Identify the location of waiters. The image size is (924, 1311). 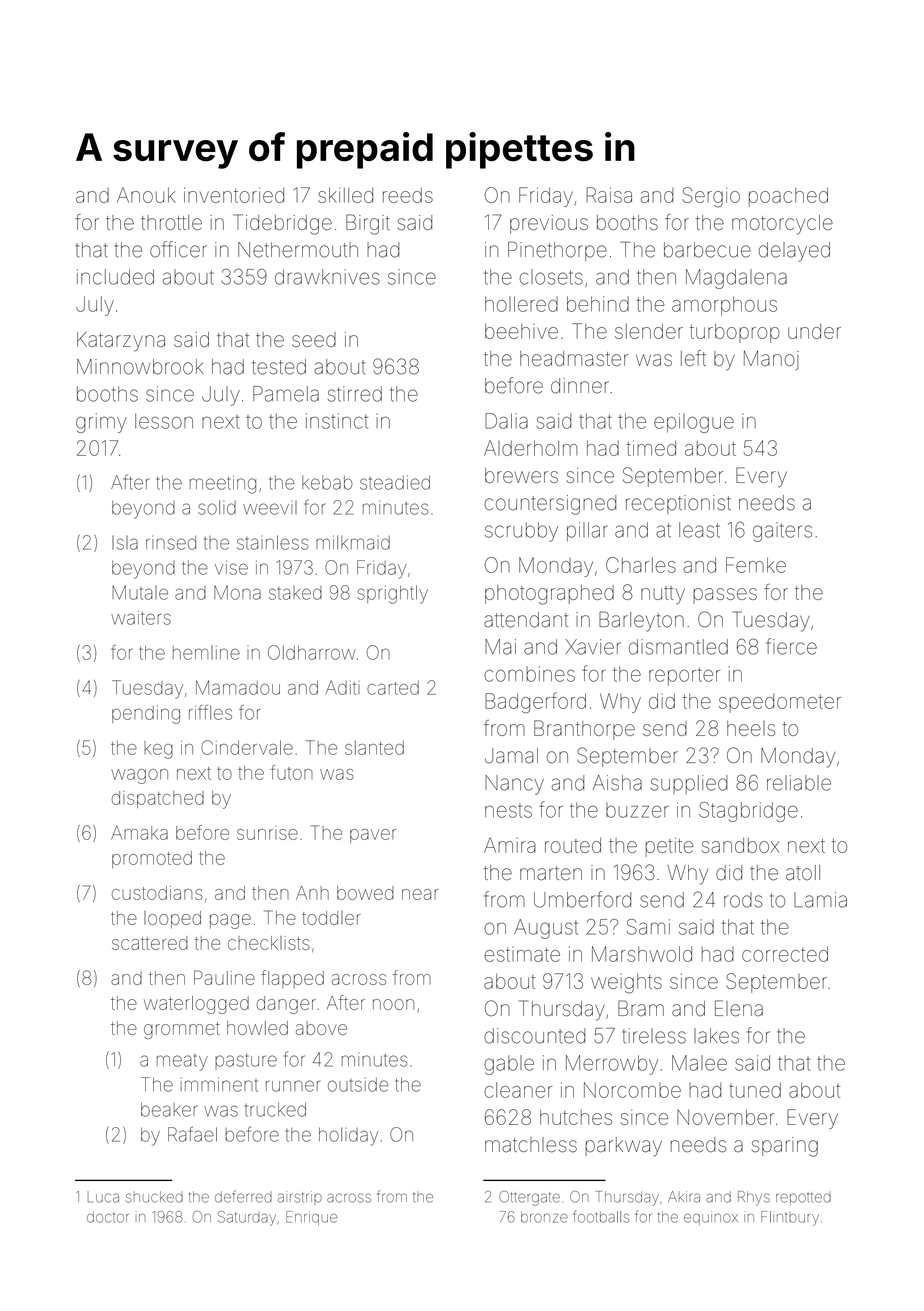
(141, 617).
